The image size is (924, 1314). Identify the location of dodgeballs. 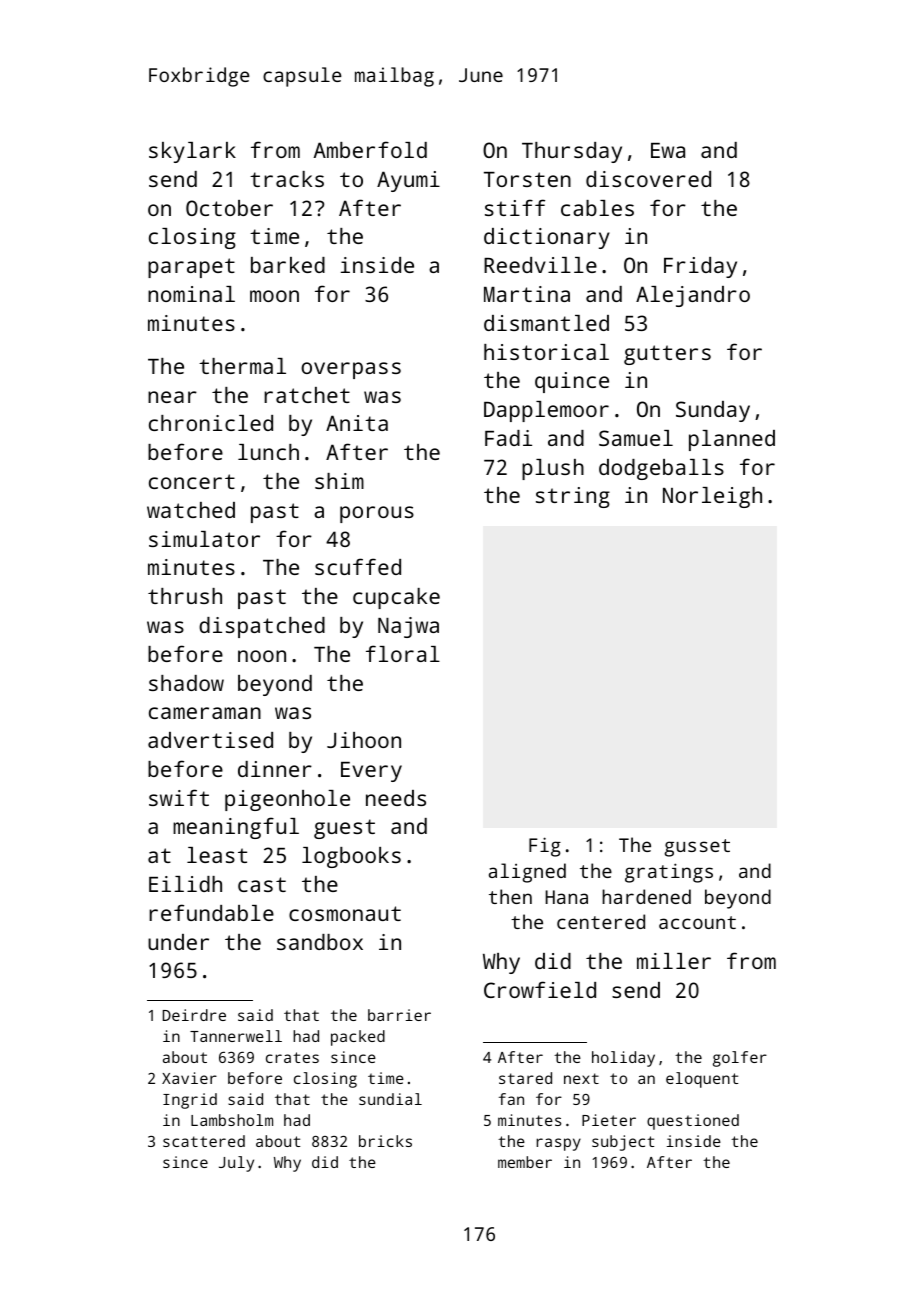
(661, 469).
